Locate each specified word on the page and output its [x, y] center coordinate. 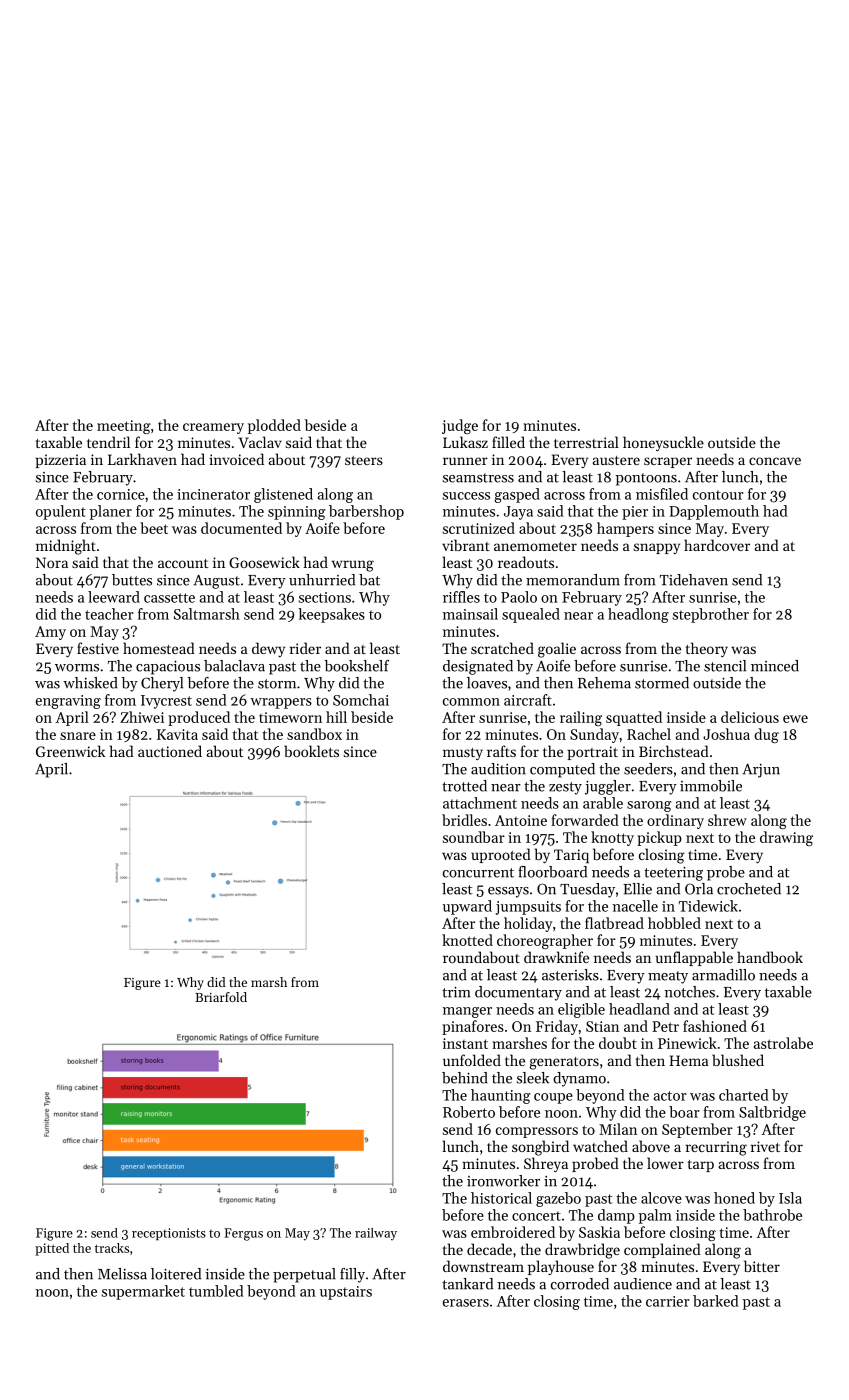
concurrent [478, 873]
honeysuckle [663, 443]
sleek [533, 1078]
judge [460, 426]
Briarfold [221, 997]
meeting [124, 427]
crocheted [749, 889]
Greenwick [70, 751]
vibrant [466, 545]
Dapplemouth [714, 512]
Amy [50, 633]
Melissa [122, 1274]
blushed [738, 1060]
